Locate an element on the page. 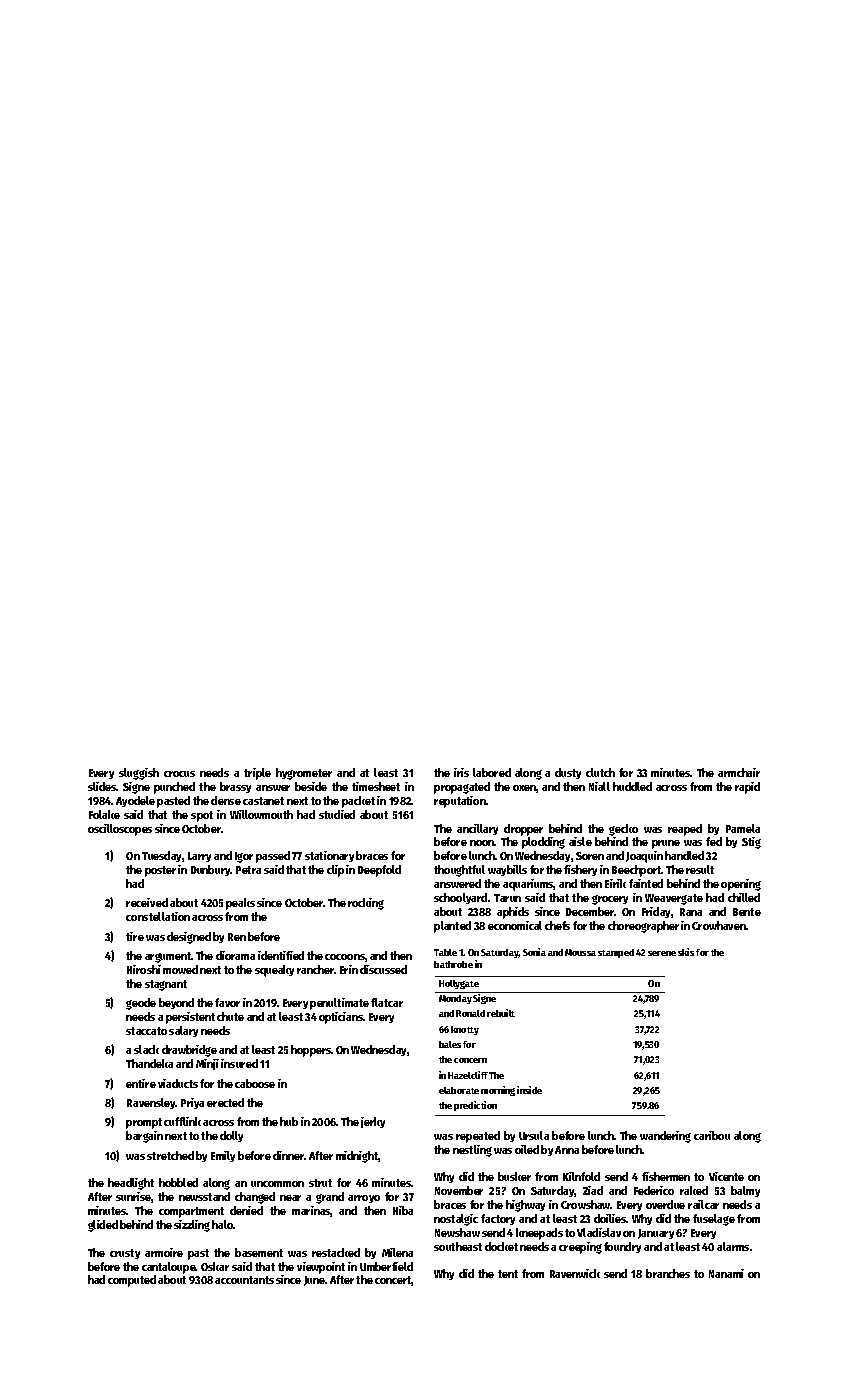 The image size is (849, 1400). received is located at coordinates (147, 902).
